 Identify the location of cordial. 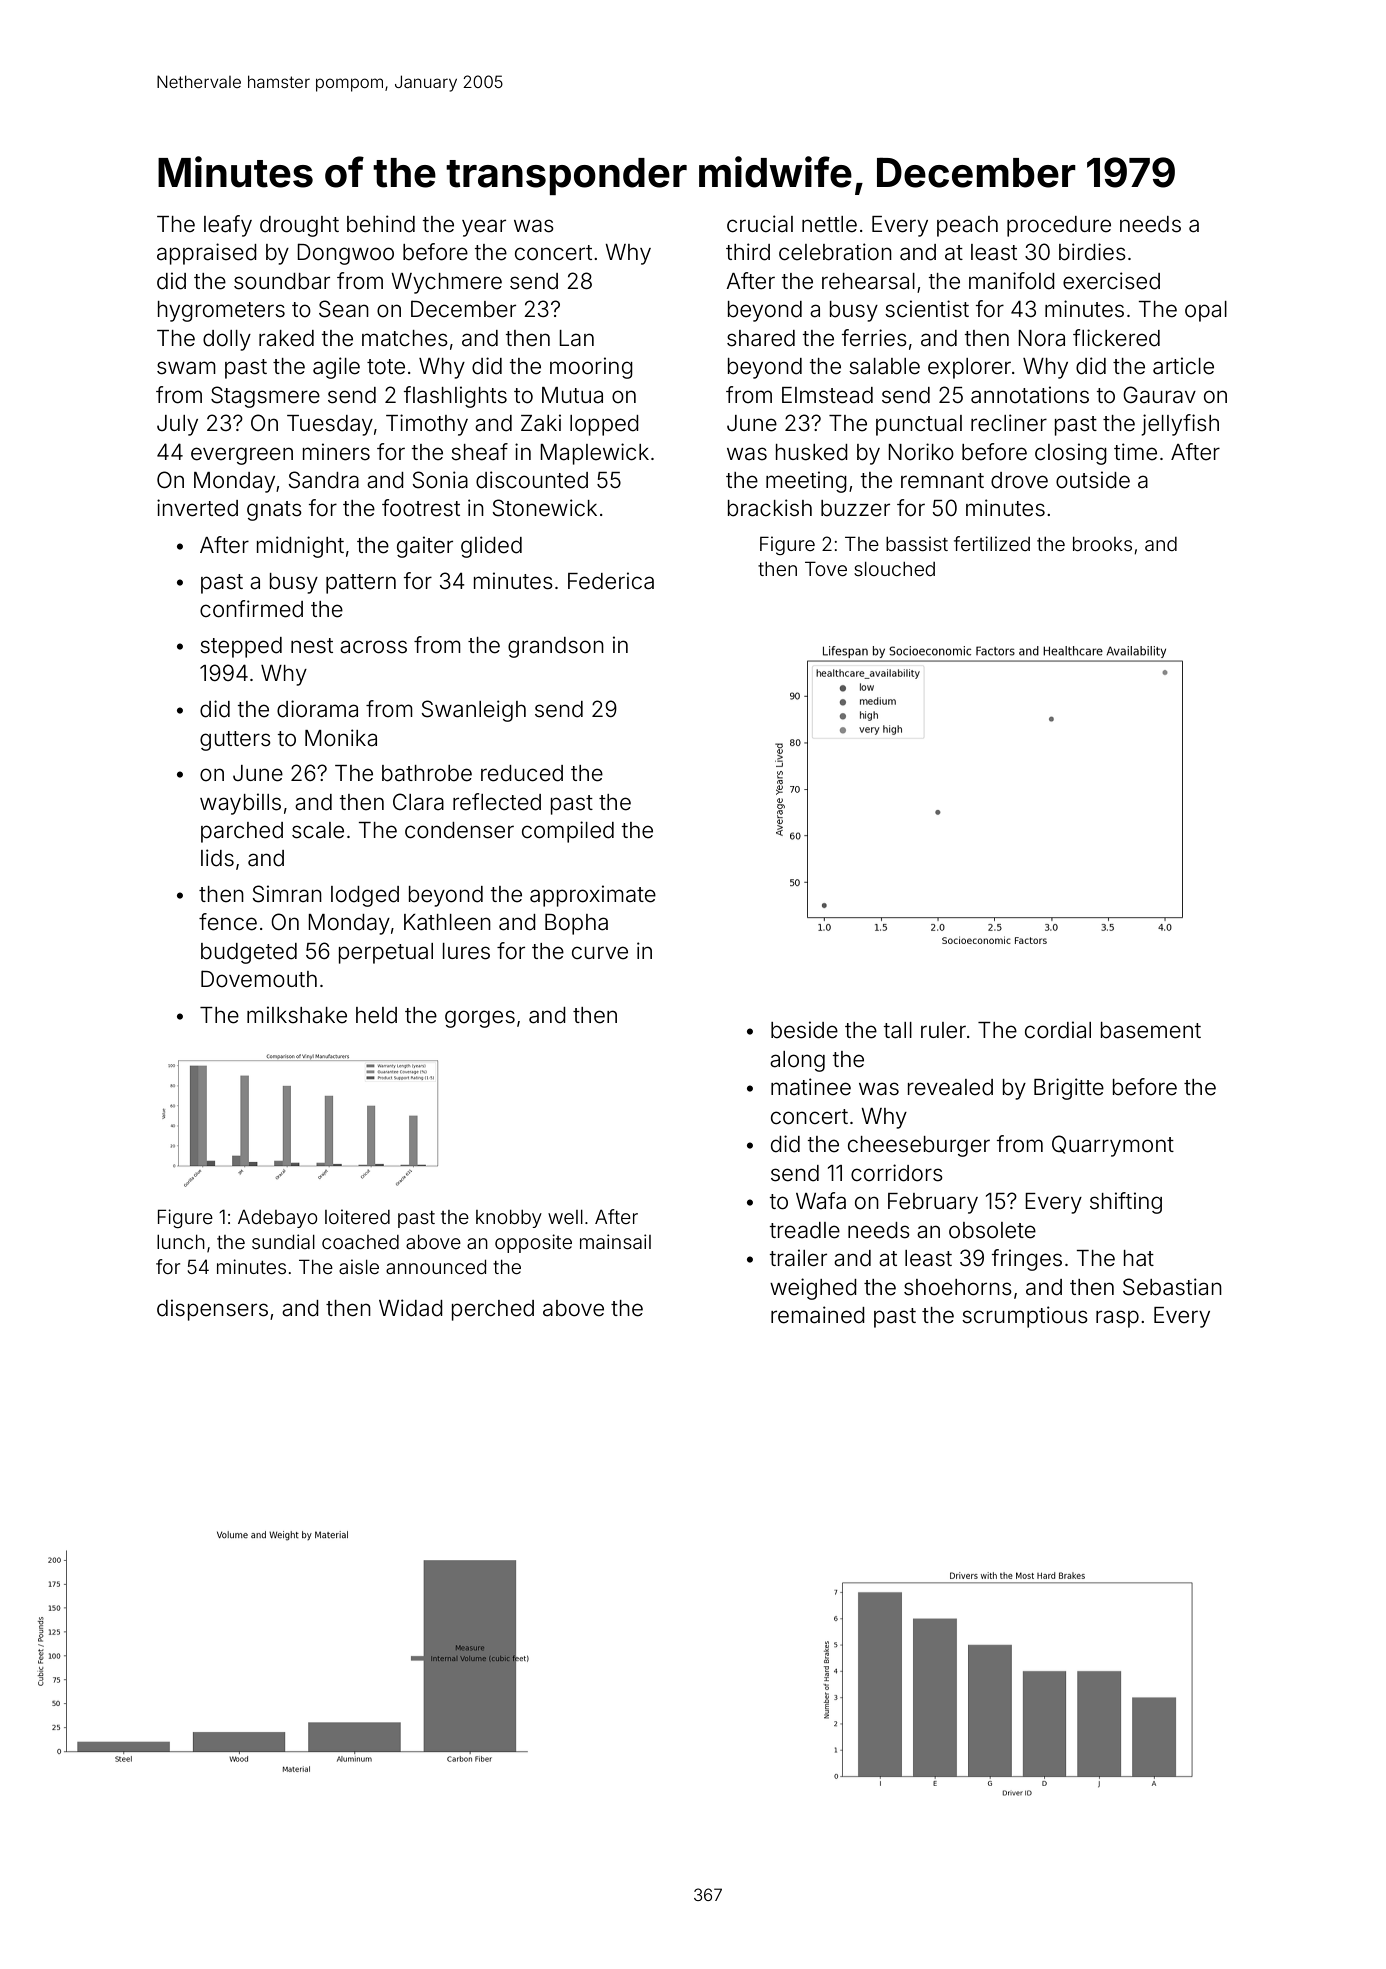
(1058, 1030).
